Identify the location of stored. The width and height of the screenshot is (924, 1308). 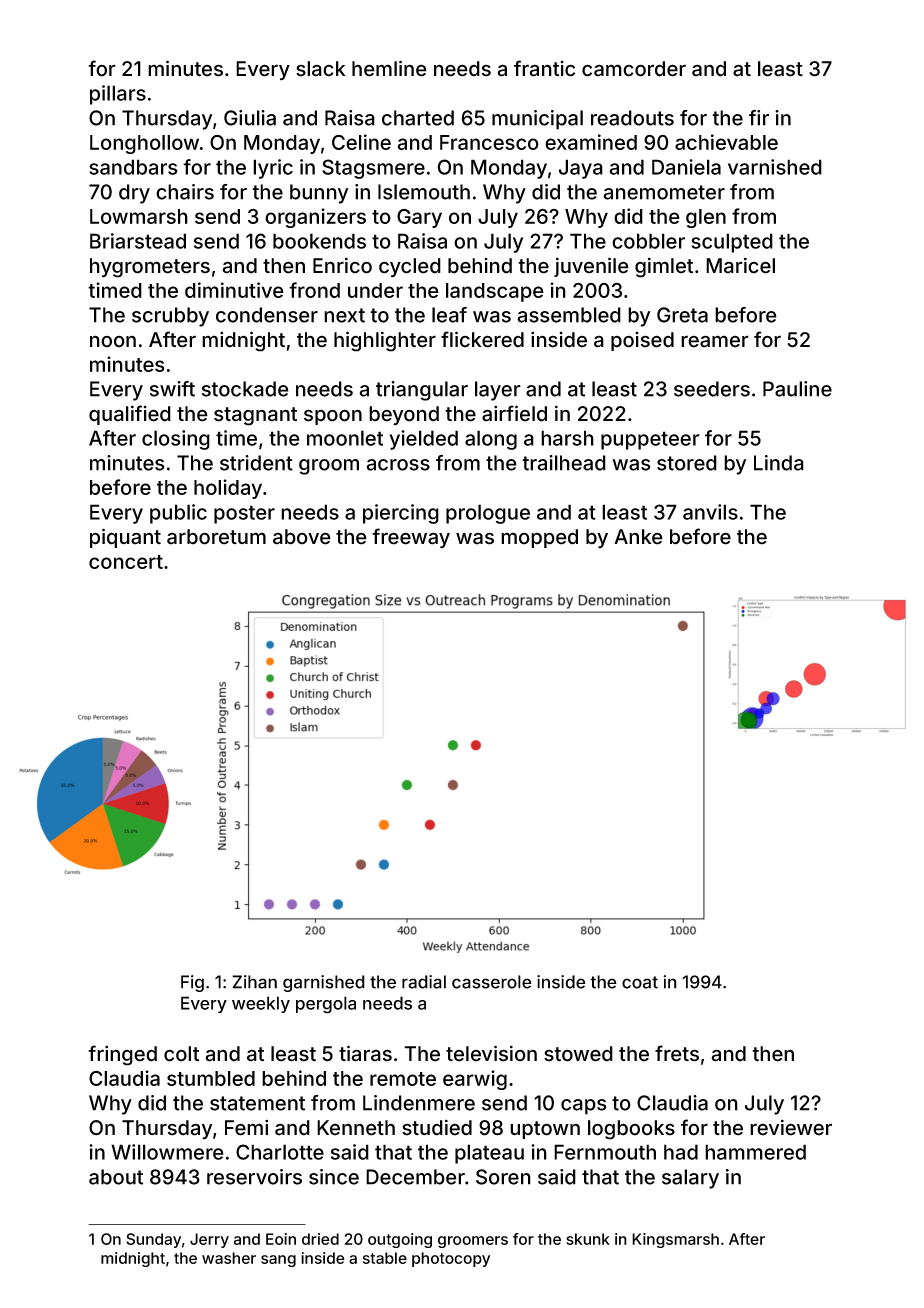
(687, 463).
